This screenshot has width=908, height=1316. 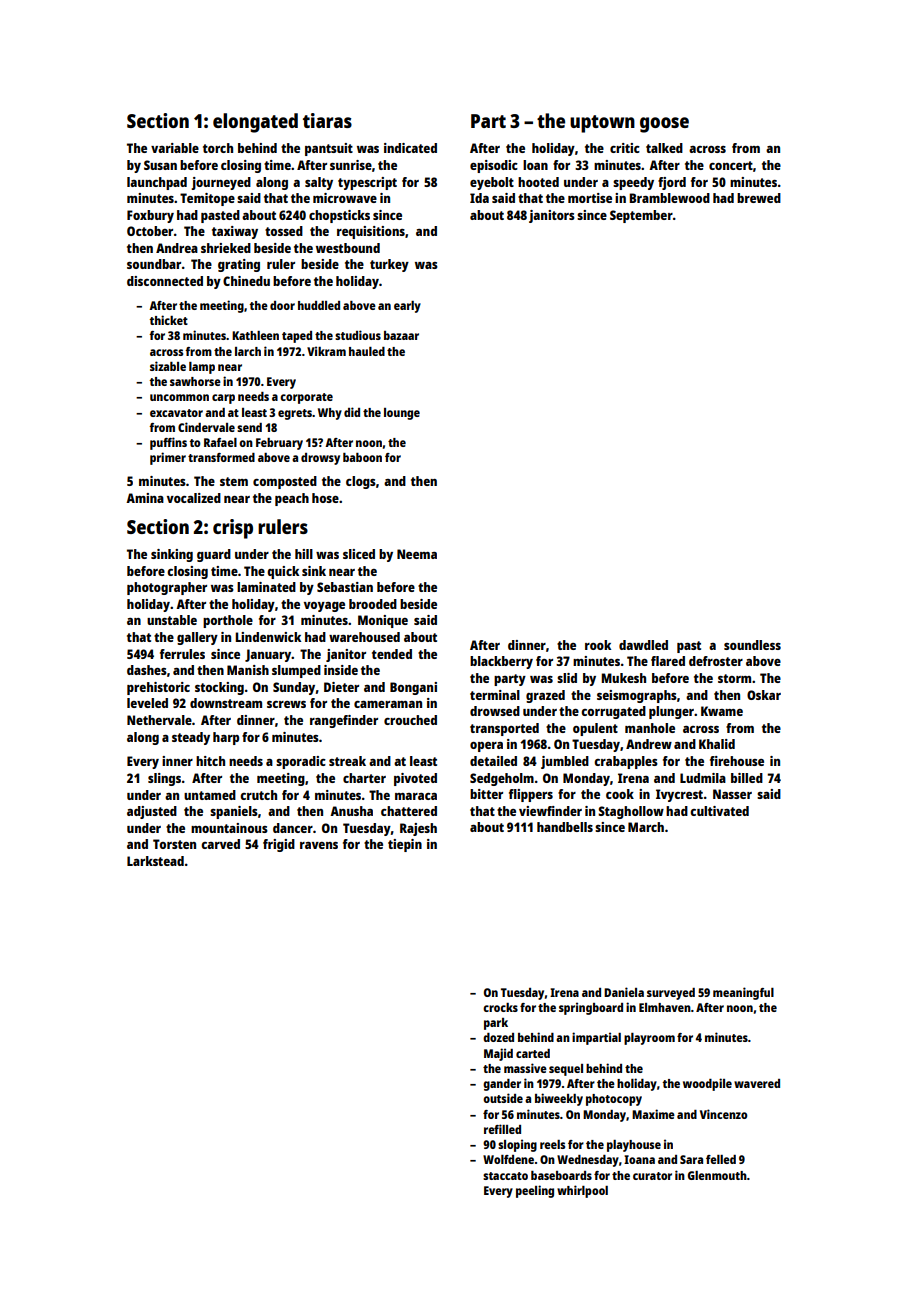 What do you see at coordinates (172, 620) in the screenshot?
I see `unstable` at bounding box center [172, 620].
